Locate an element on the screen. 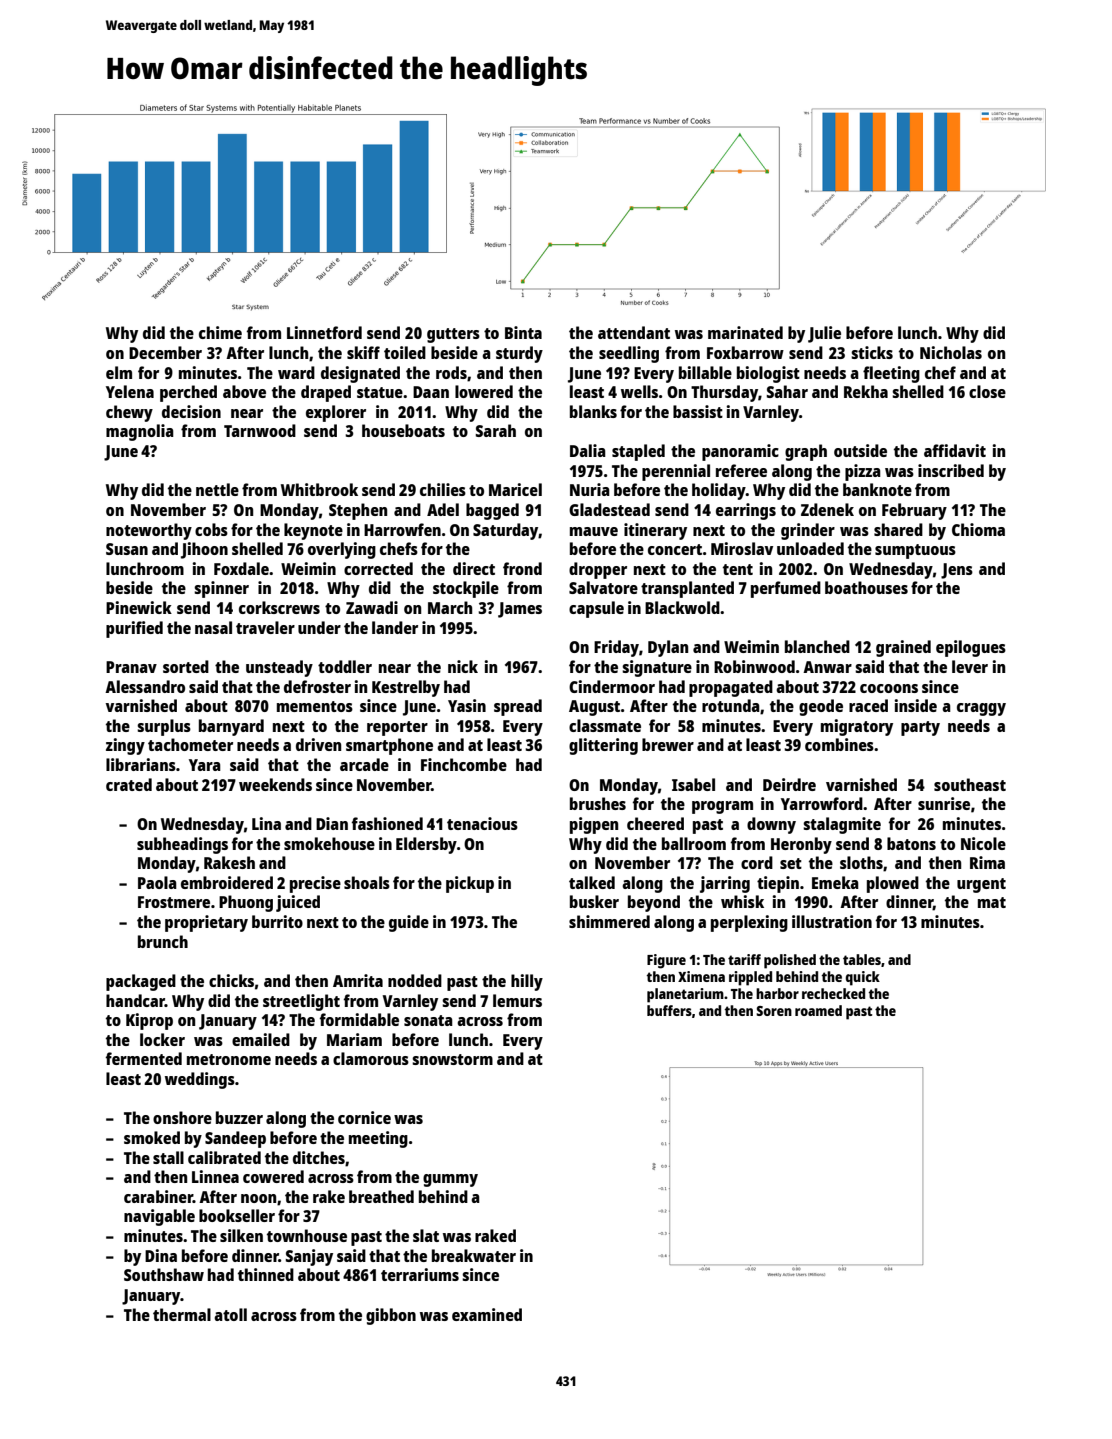 This screenshot has width=1112, height=1439. wells is located at coordinates (639, 391).
